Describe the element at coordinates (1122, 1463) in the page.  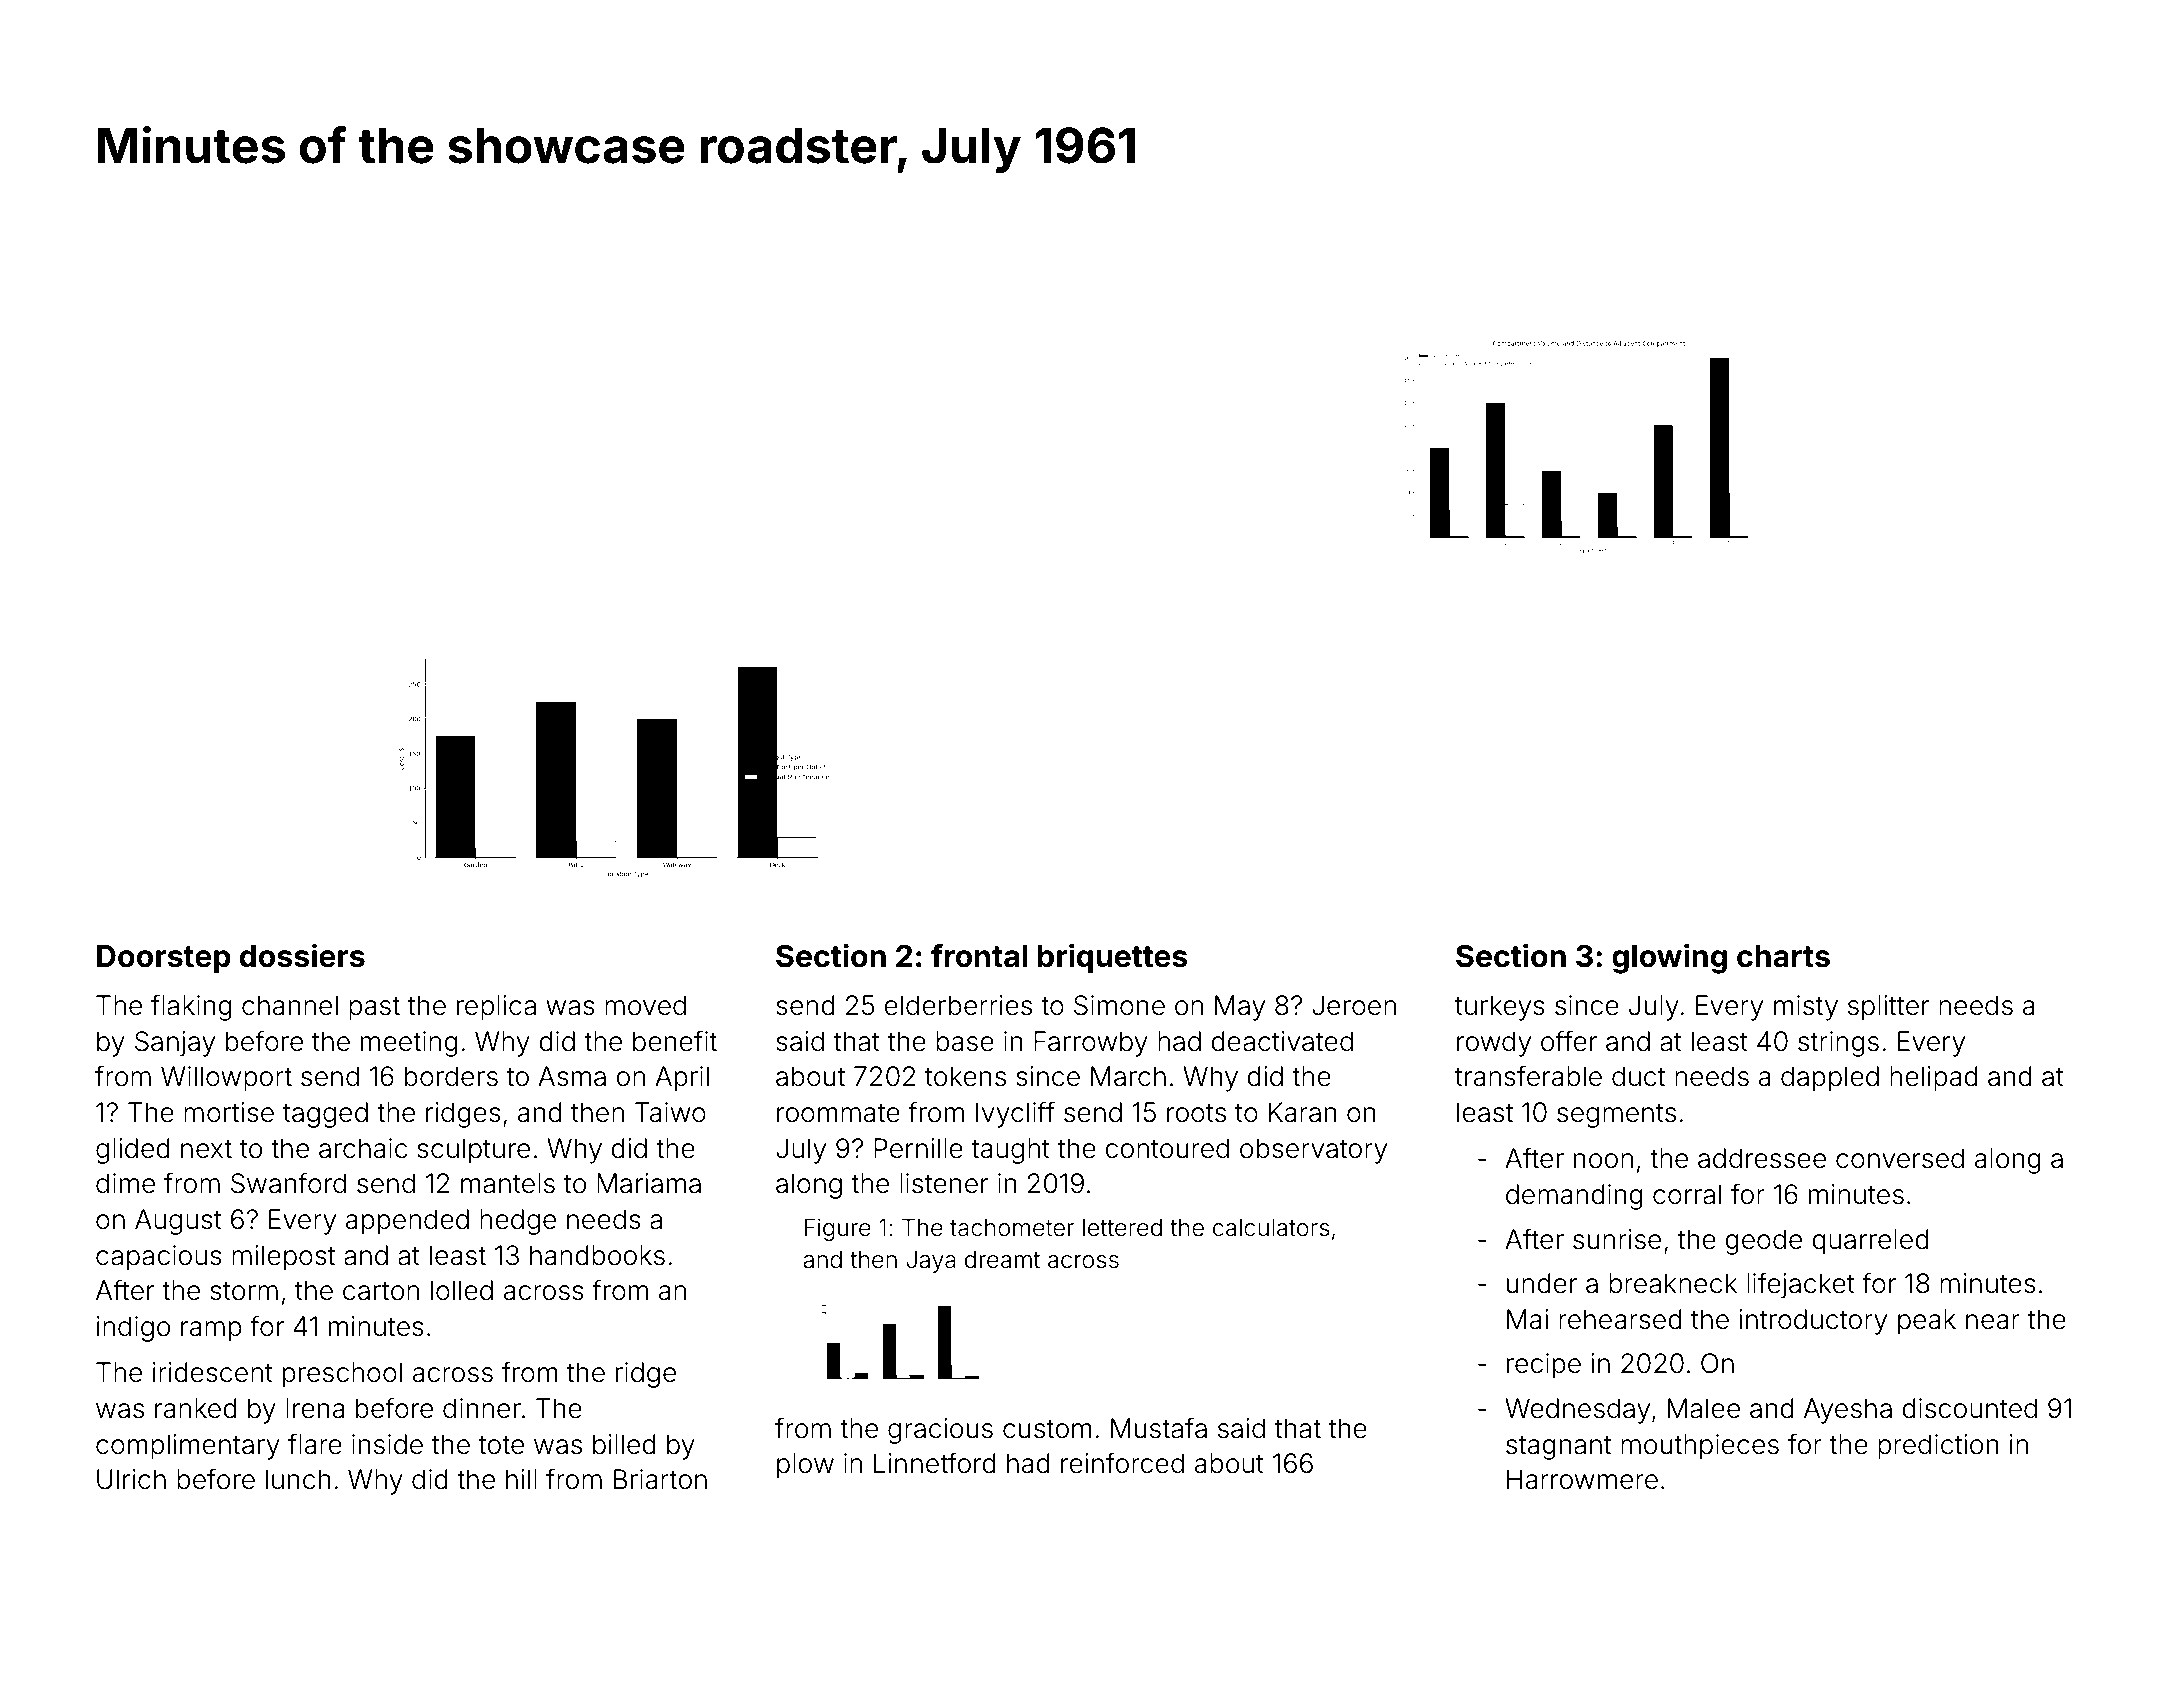
I see `reinforced` at that location.
